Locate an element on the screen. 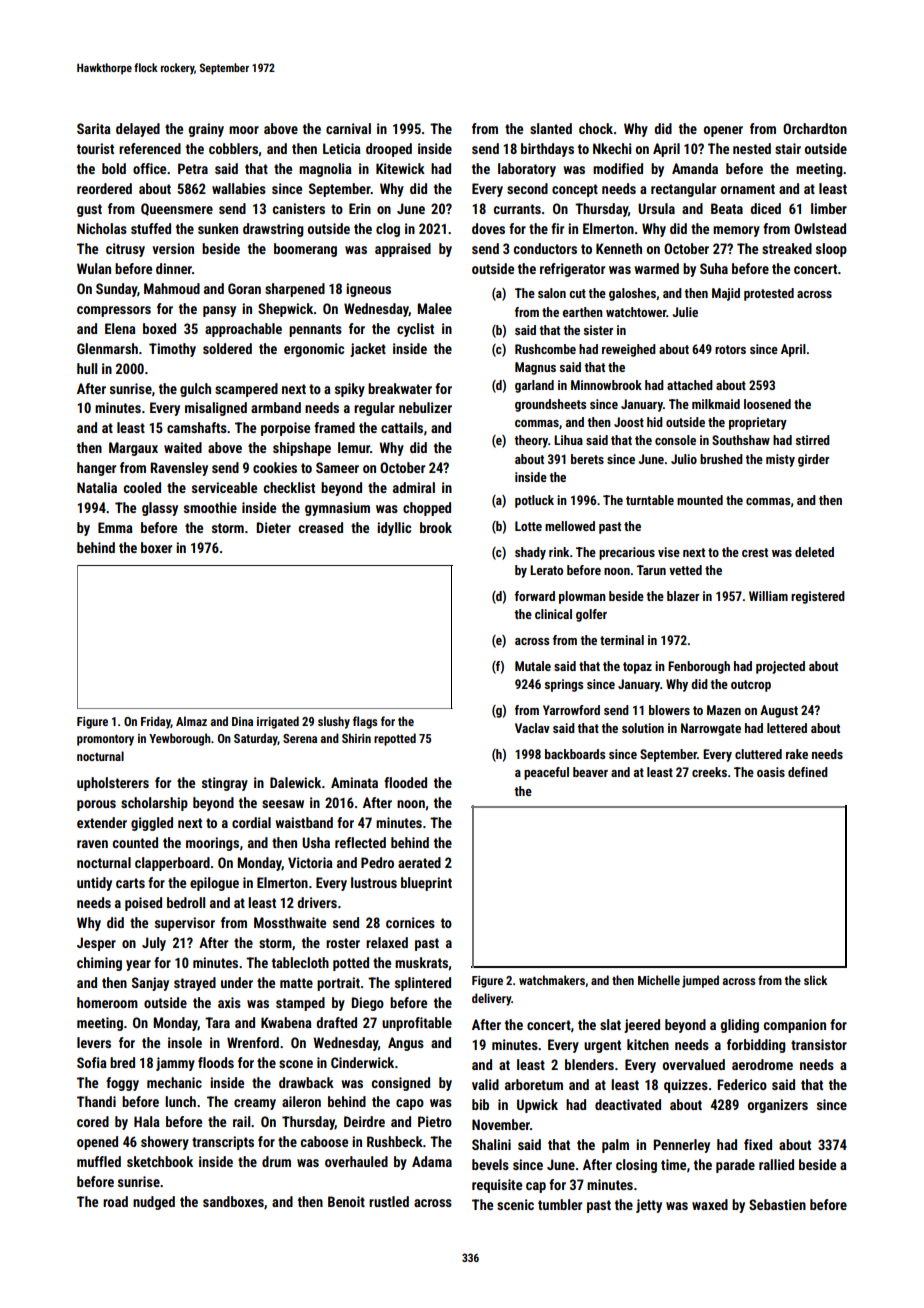  November is located at coordinates (501, 1124).
